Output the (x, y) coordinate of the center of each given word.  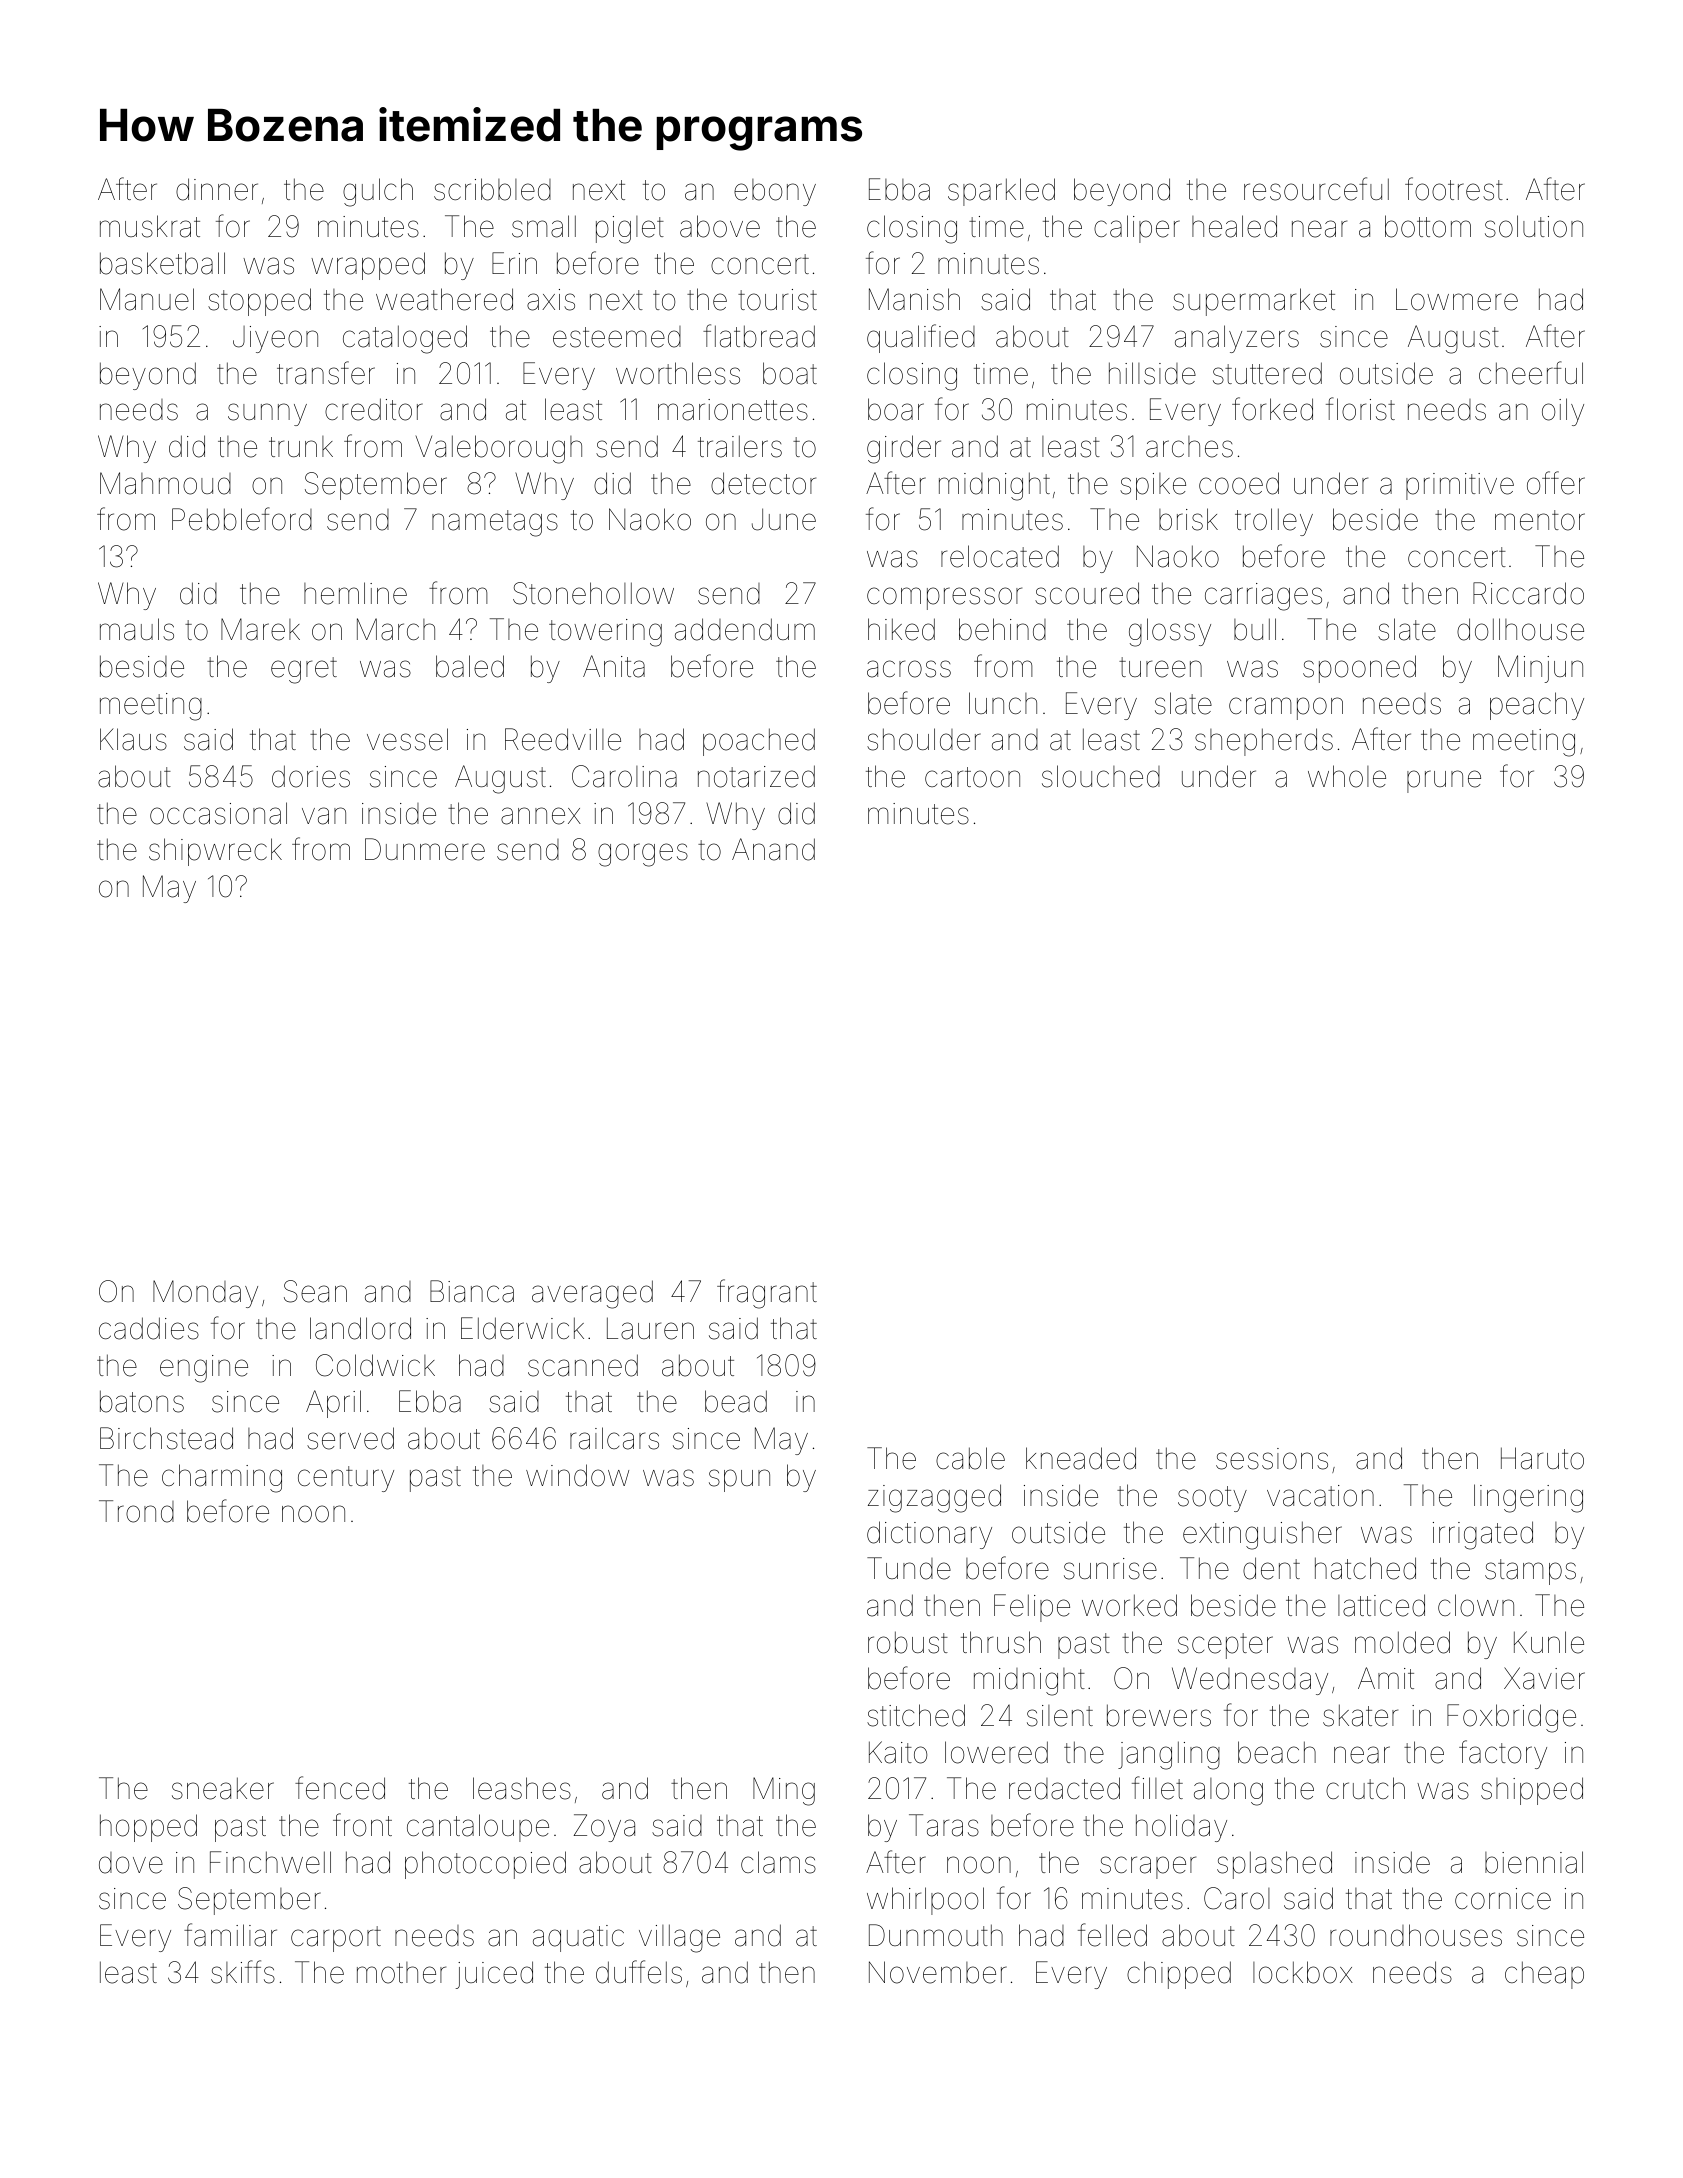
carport (336, 1939)
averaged (592, 1294)
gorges (643, 855)
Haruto (1542, 1458)
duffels (639, 1972)
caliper (1137, 229)
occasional (218, 813)
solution (1534, 226)
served (350, 1438)
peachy (1537, 706)
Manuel (147, 299)
